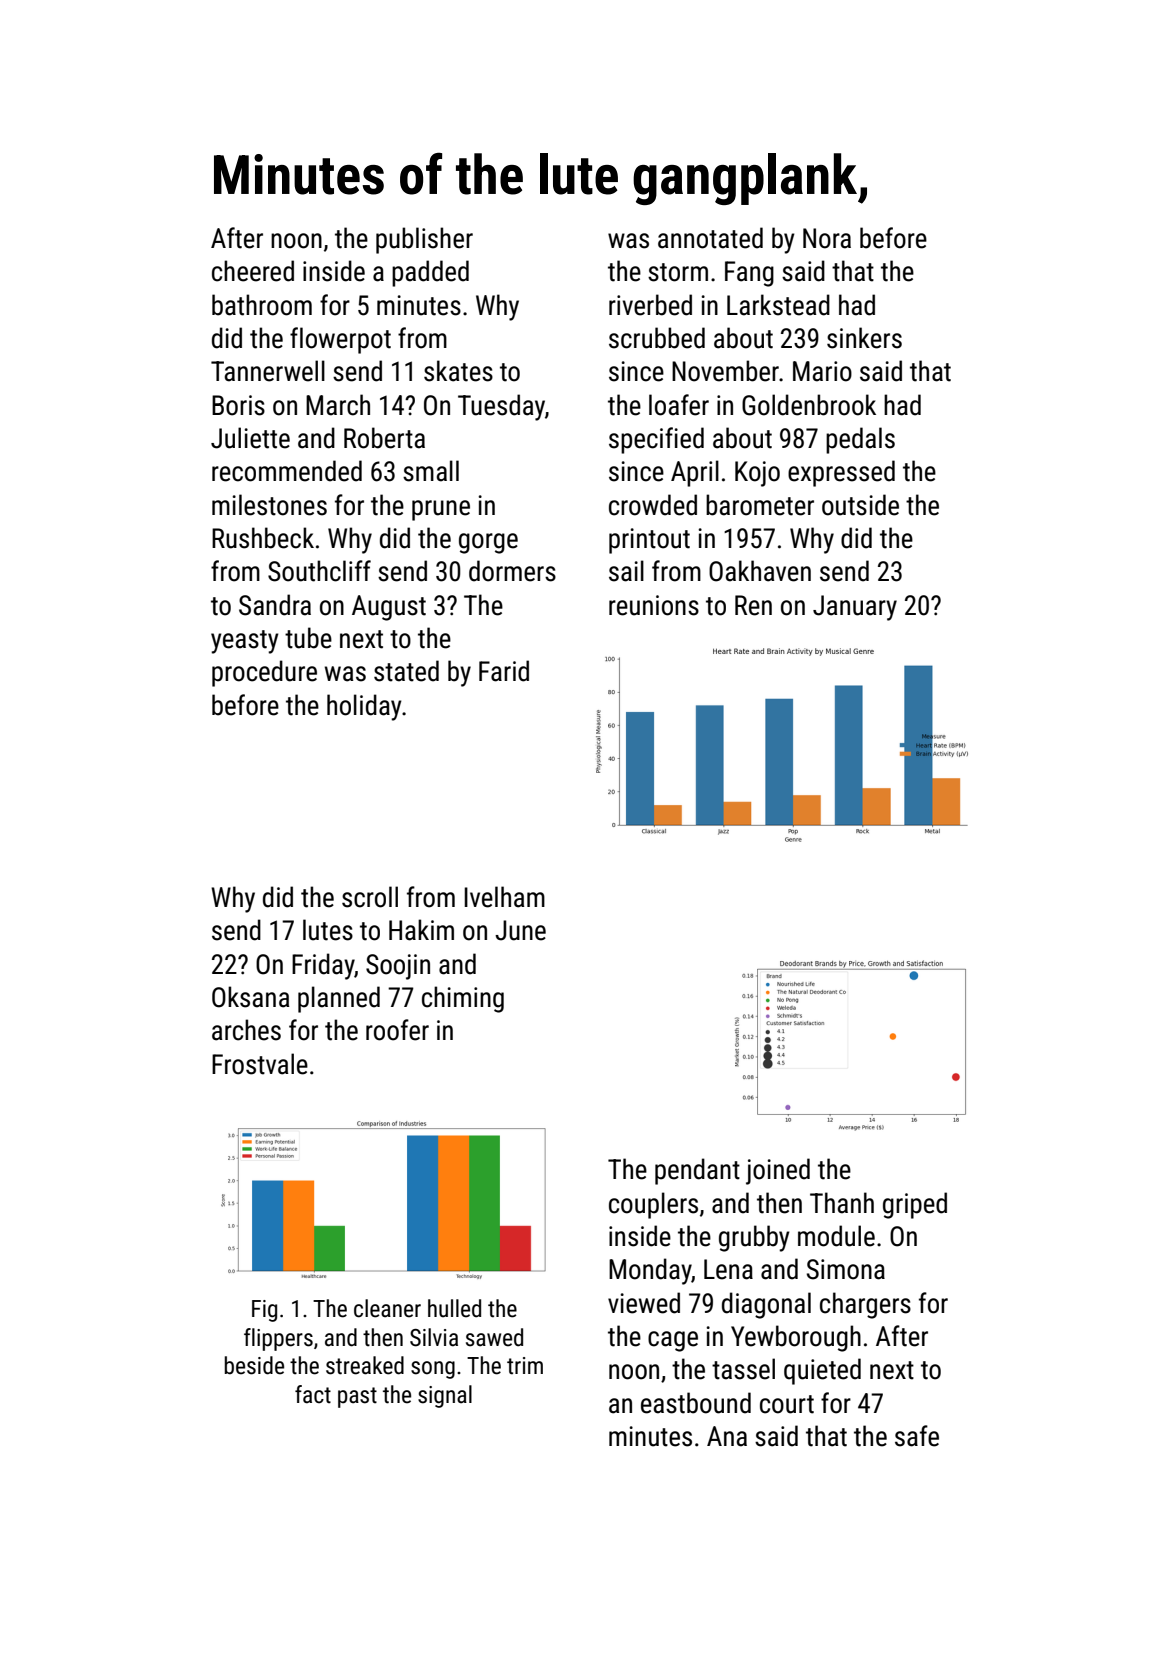  I want to click on sinkers, so click(864, 338).
